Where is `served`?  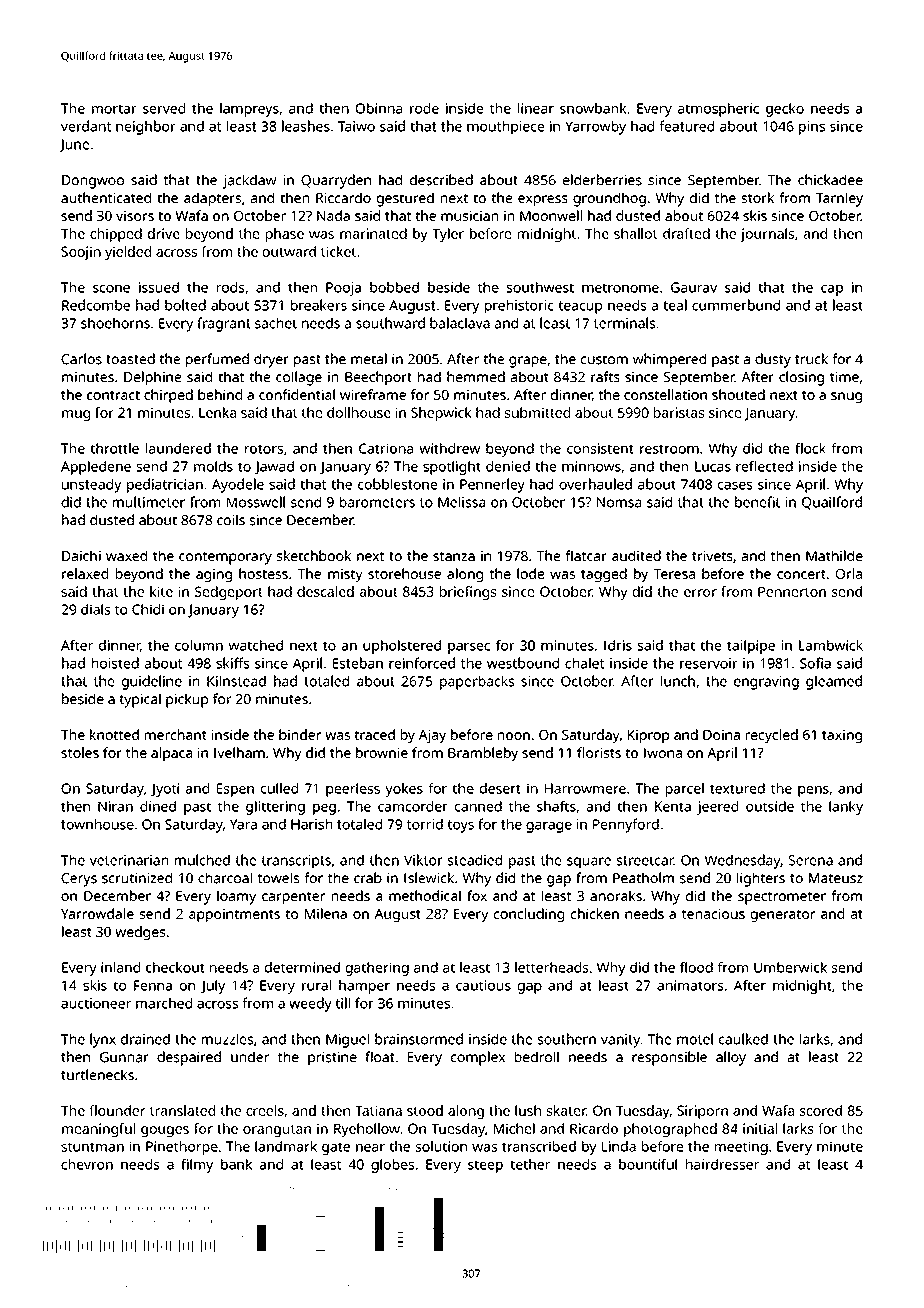
served is located at coordinates (164, 108).
